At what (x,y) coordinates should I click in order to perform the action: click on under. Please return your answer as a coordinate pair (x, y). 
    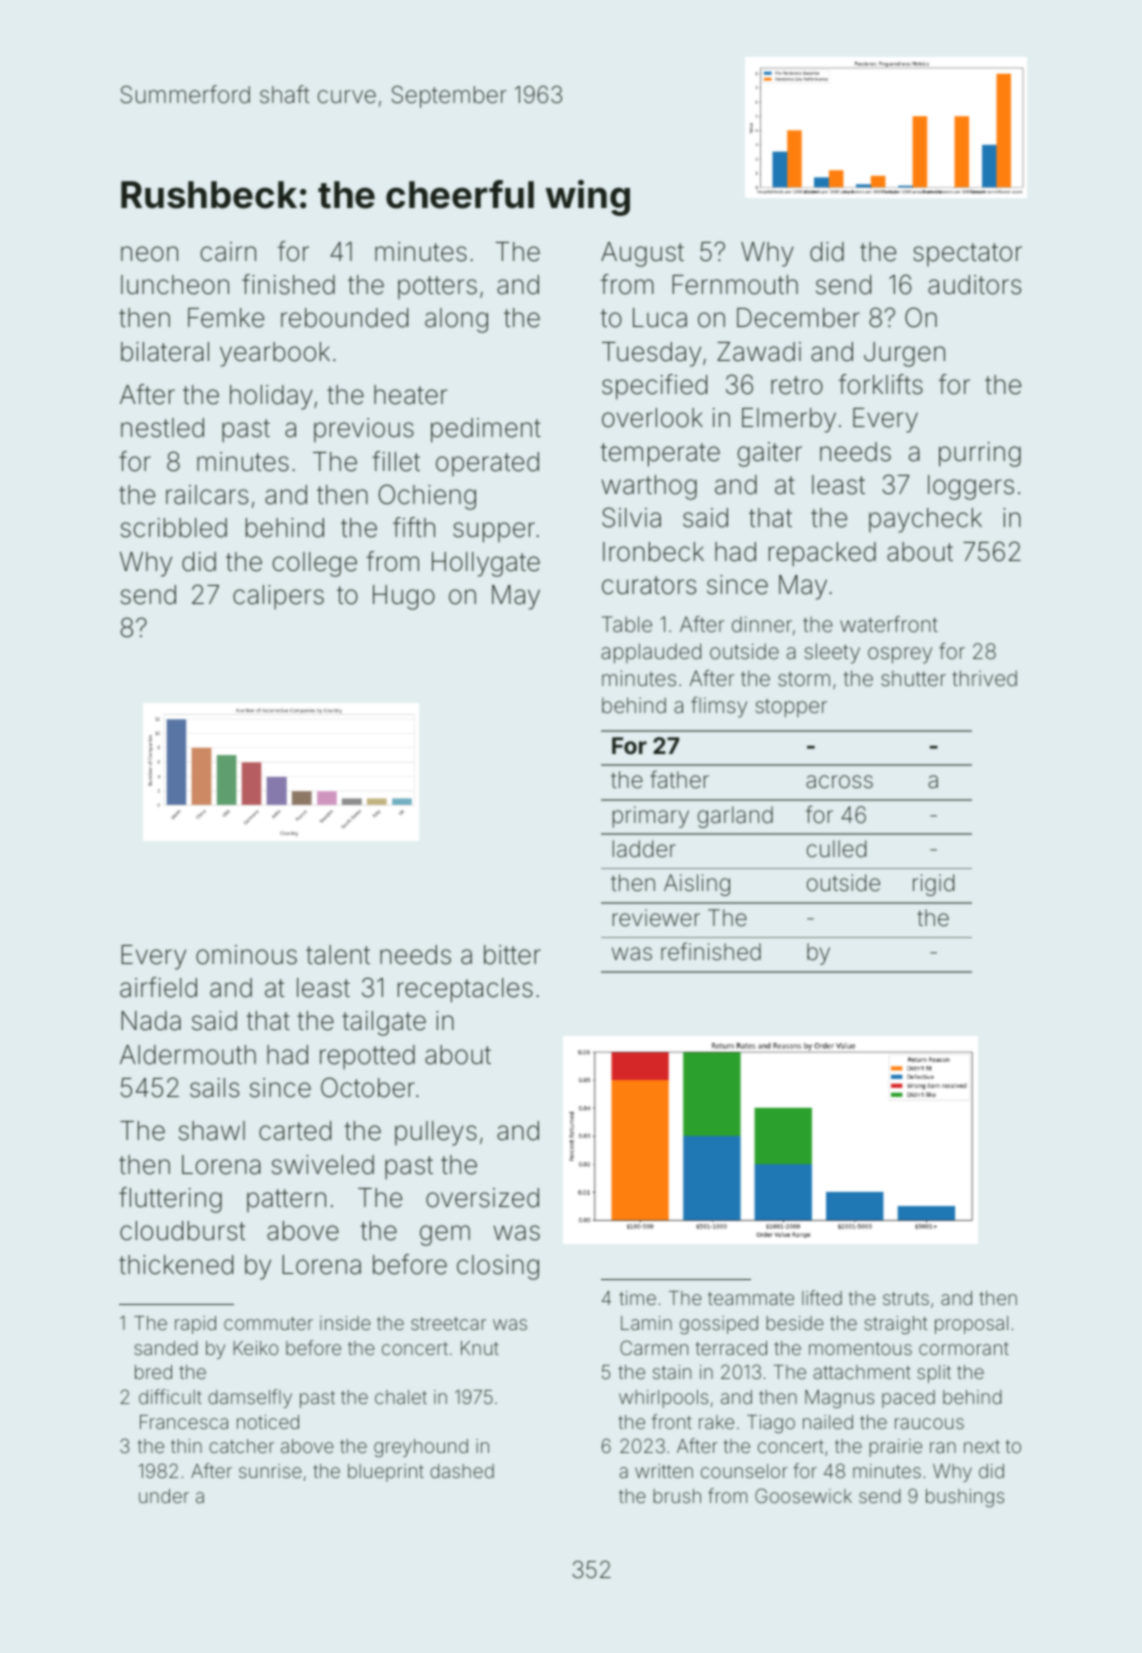
    Looking at the image, I should click on (164, 1496).
